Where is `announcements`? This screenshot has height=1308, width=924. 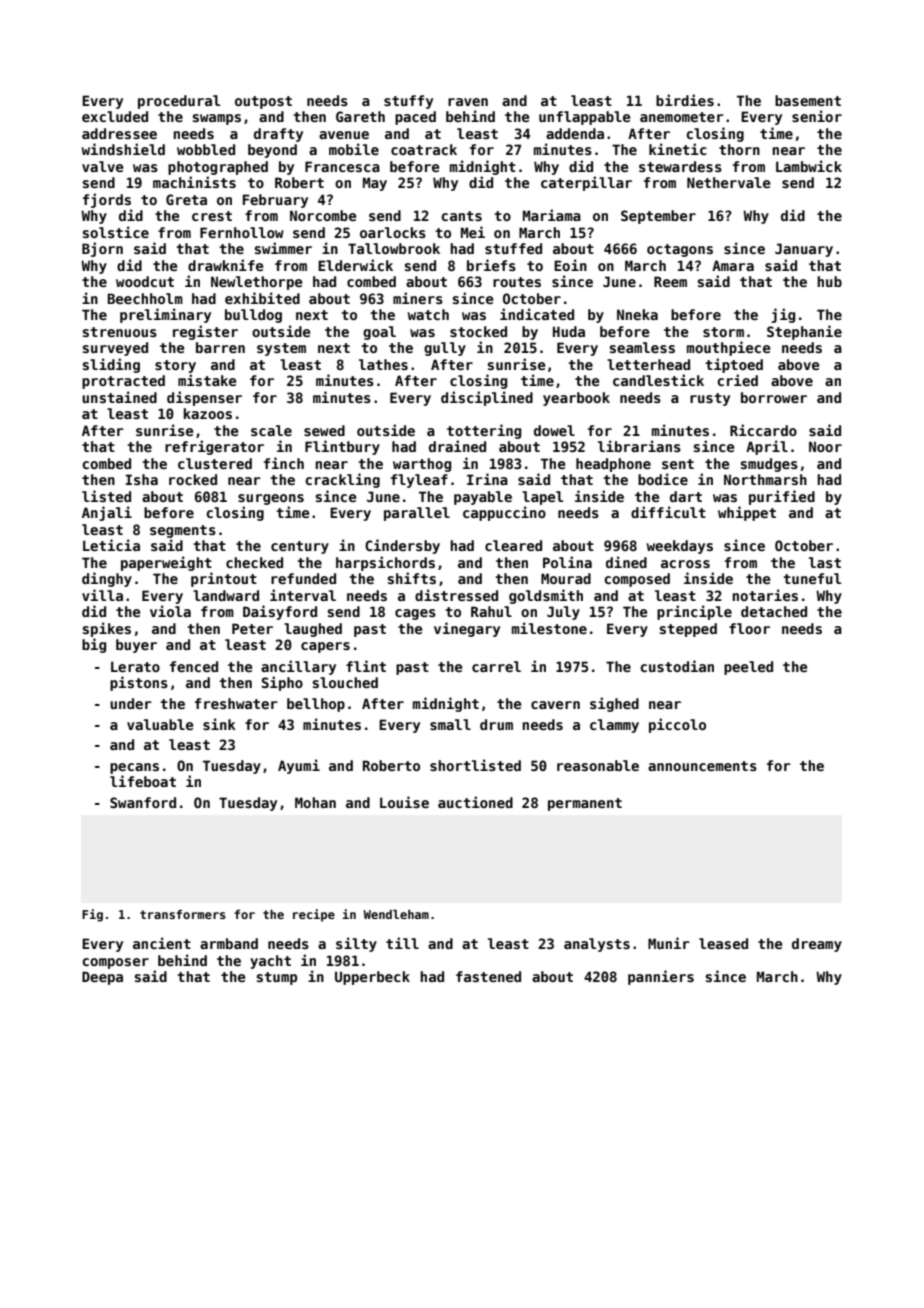
announcements is located at coordinates (702, 766).
